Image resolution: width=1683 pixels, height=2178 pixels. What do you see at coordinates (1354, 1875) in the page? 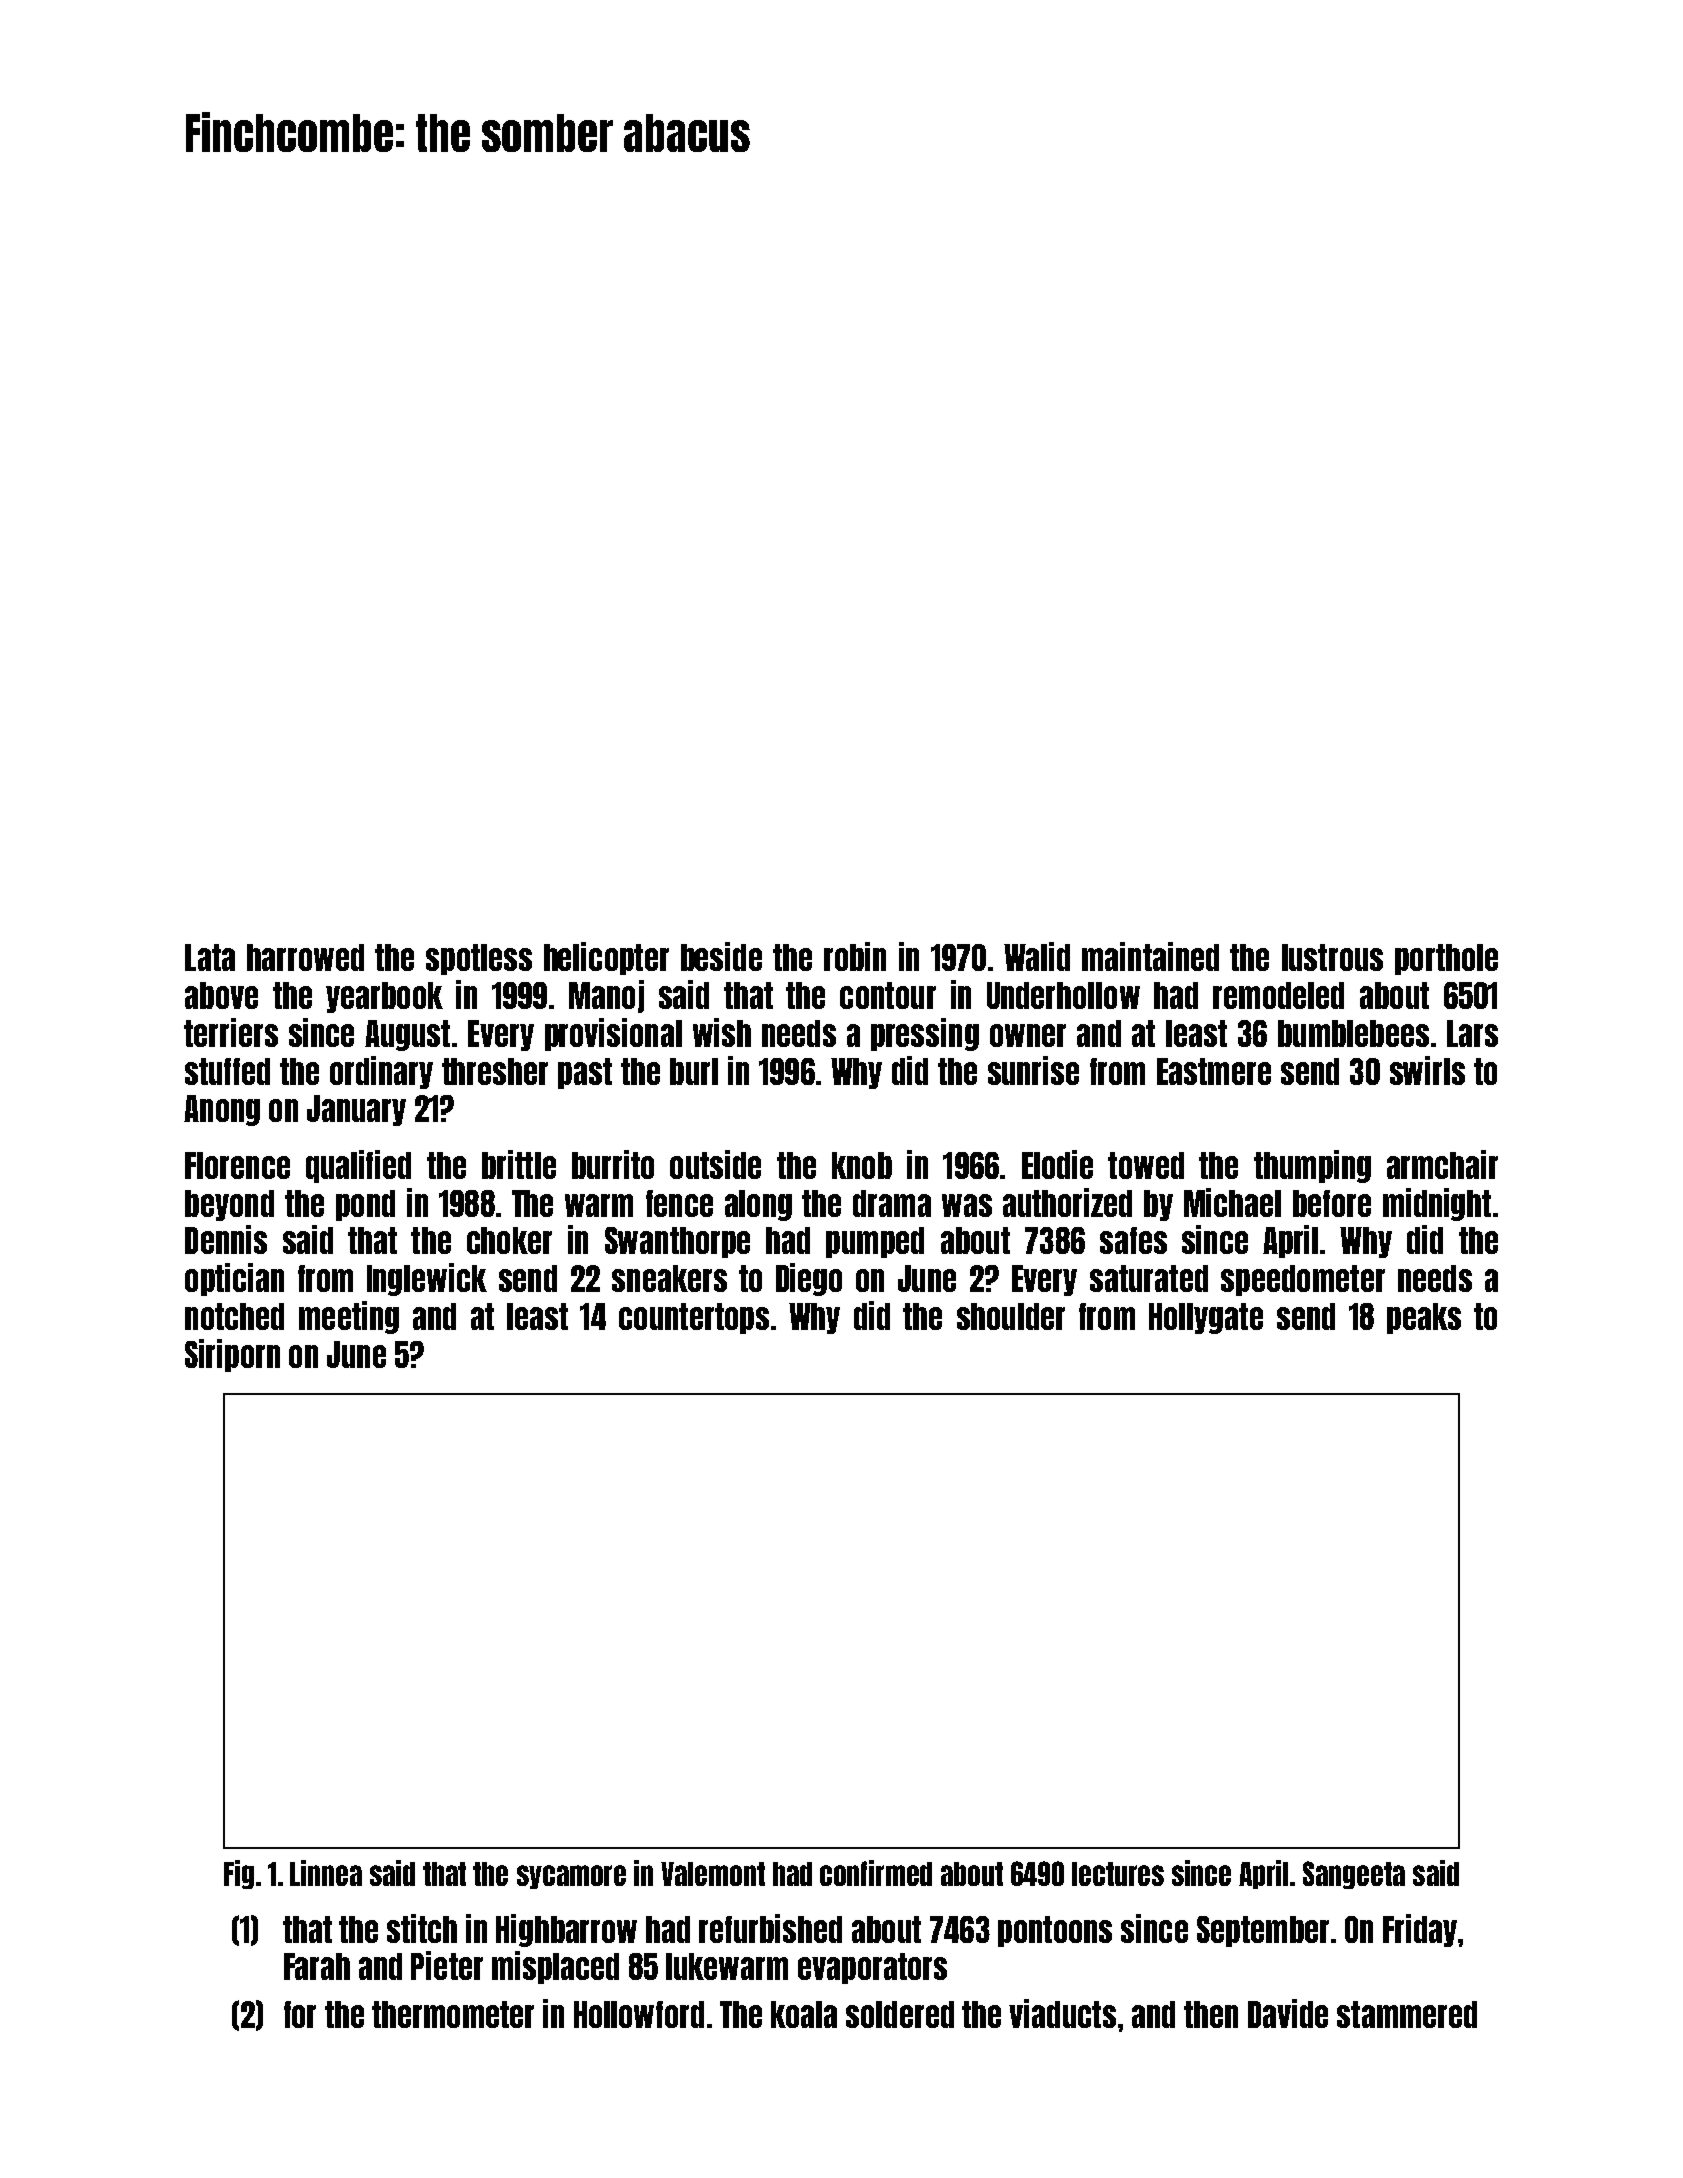
I see `Sangeeta` at bounding box center [1354, 1875].
